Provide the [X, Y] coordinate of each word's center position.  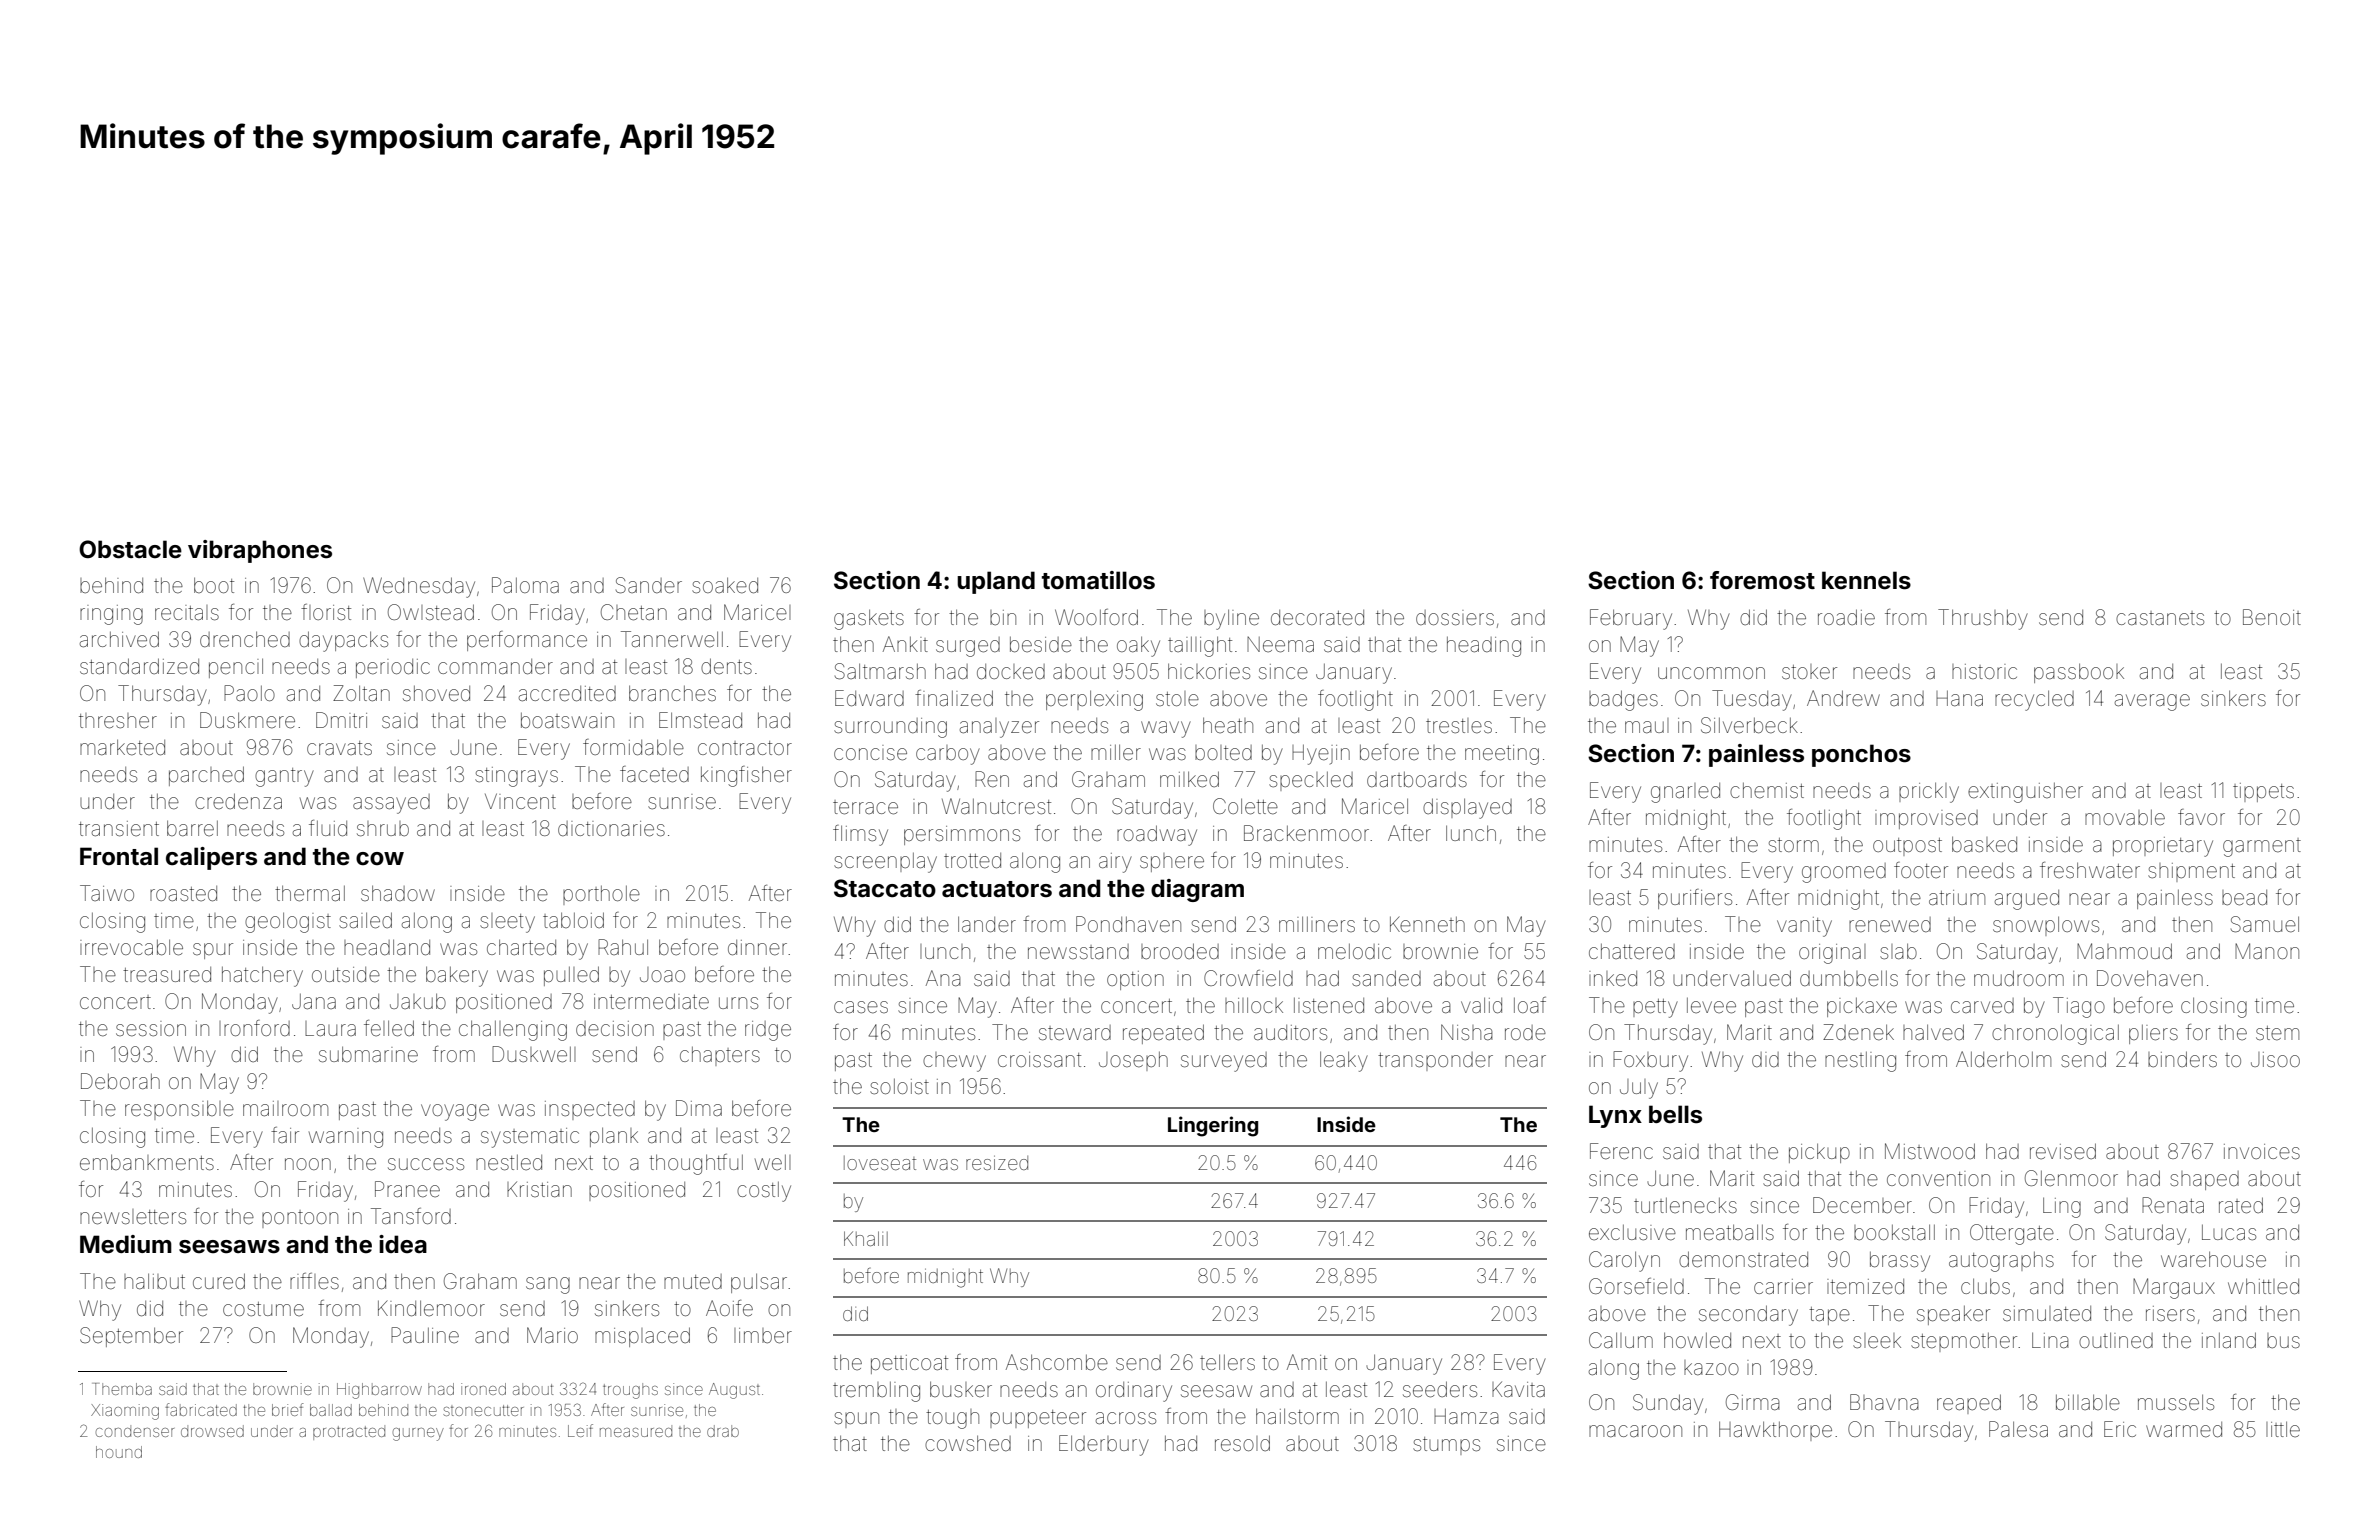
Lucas [2229, 1232]
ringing [111, 615]
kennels [1866, 580]
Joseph [1133, 1061]
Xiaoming [125, 1412]
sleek [1877, 1341]
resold [1242, 1443]
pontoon [300, 1219]
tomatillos [1098, 580]
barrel [192, 828]
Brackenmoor [1306, 833]
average [2152, 702]
